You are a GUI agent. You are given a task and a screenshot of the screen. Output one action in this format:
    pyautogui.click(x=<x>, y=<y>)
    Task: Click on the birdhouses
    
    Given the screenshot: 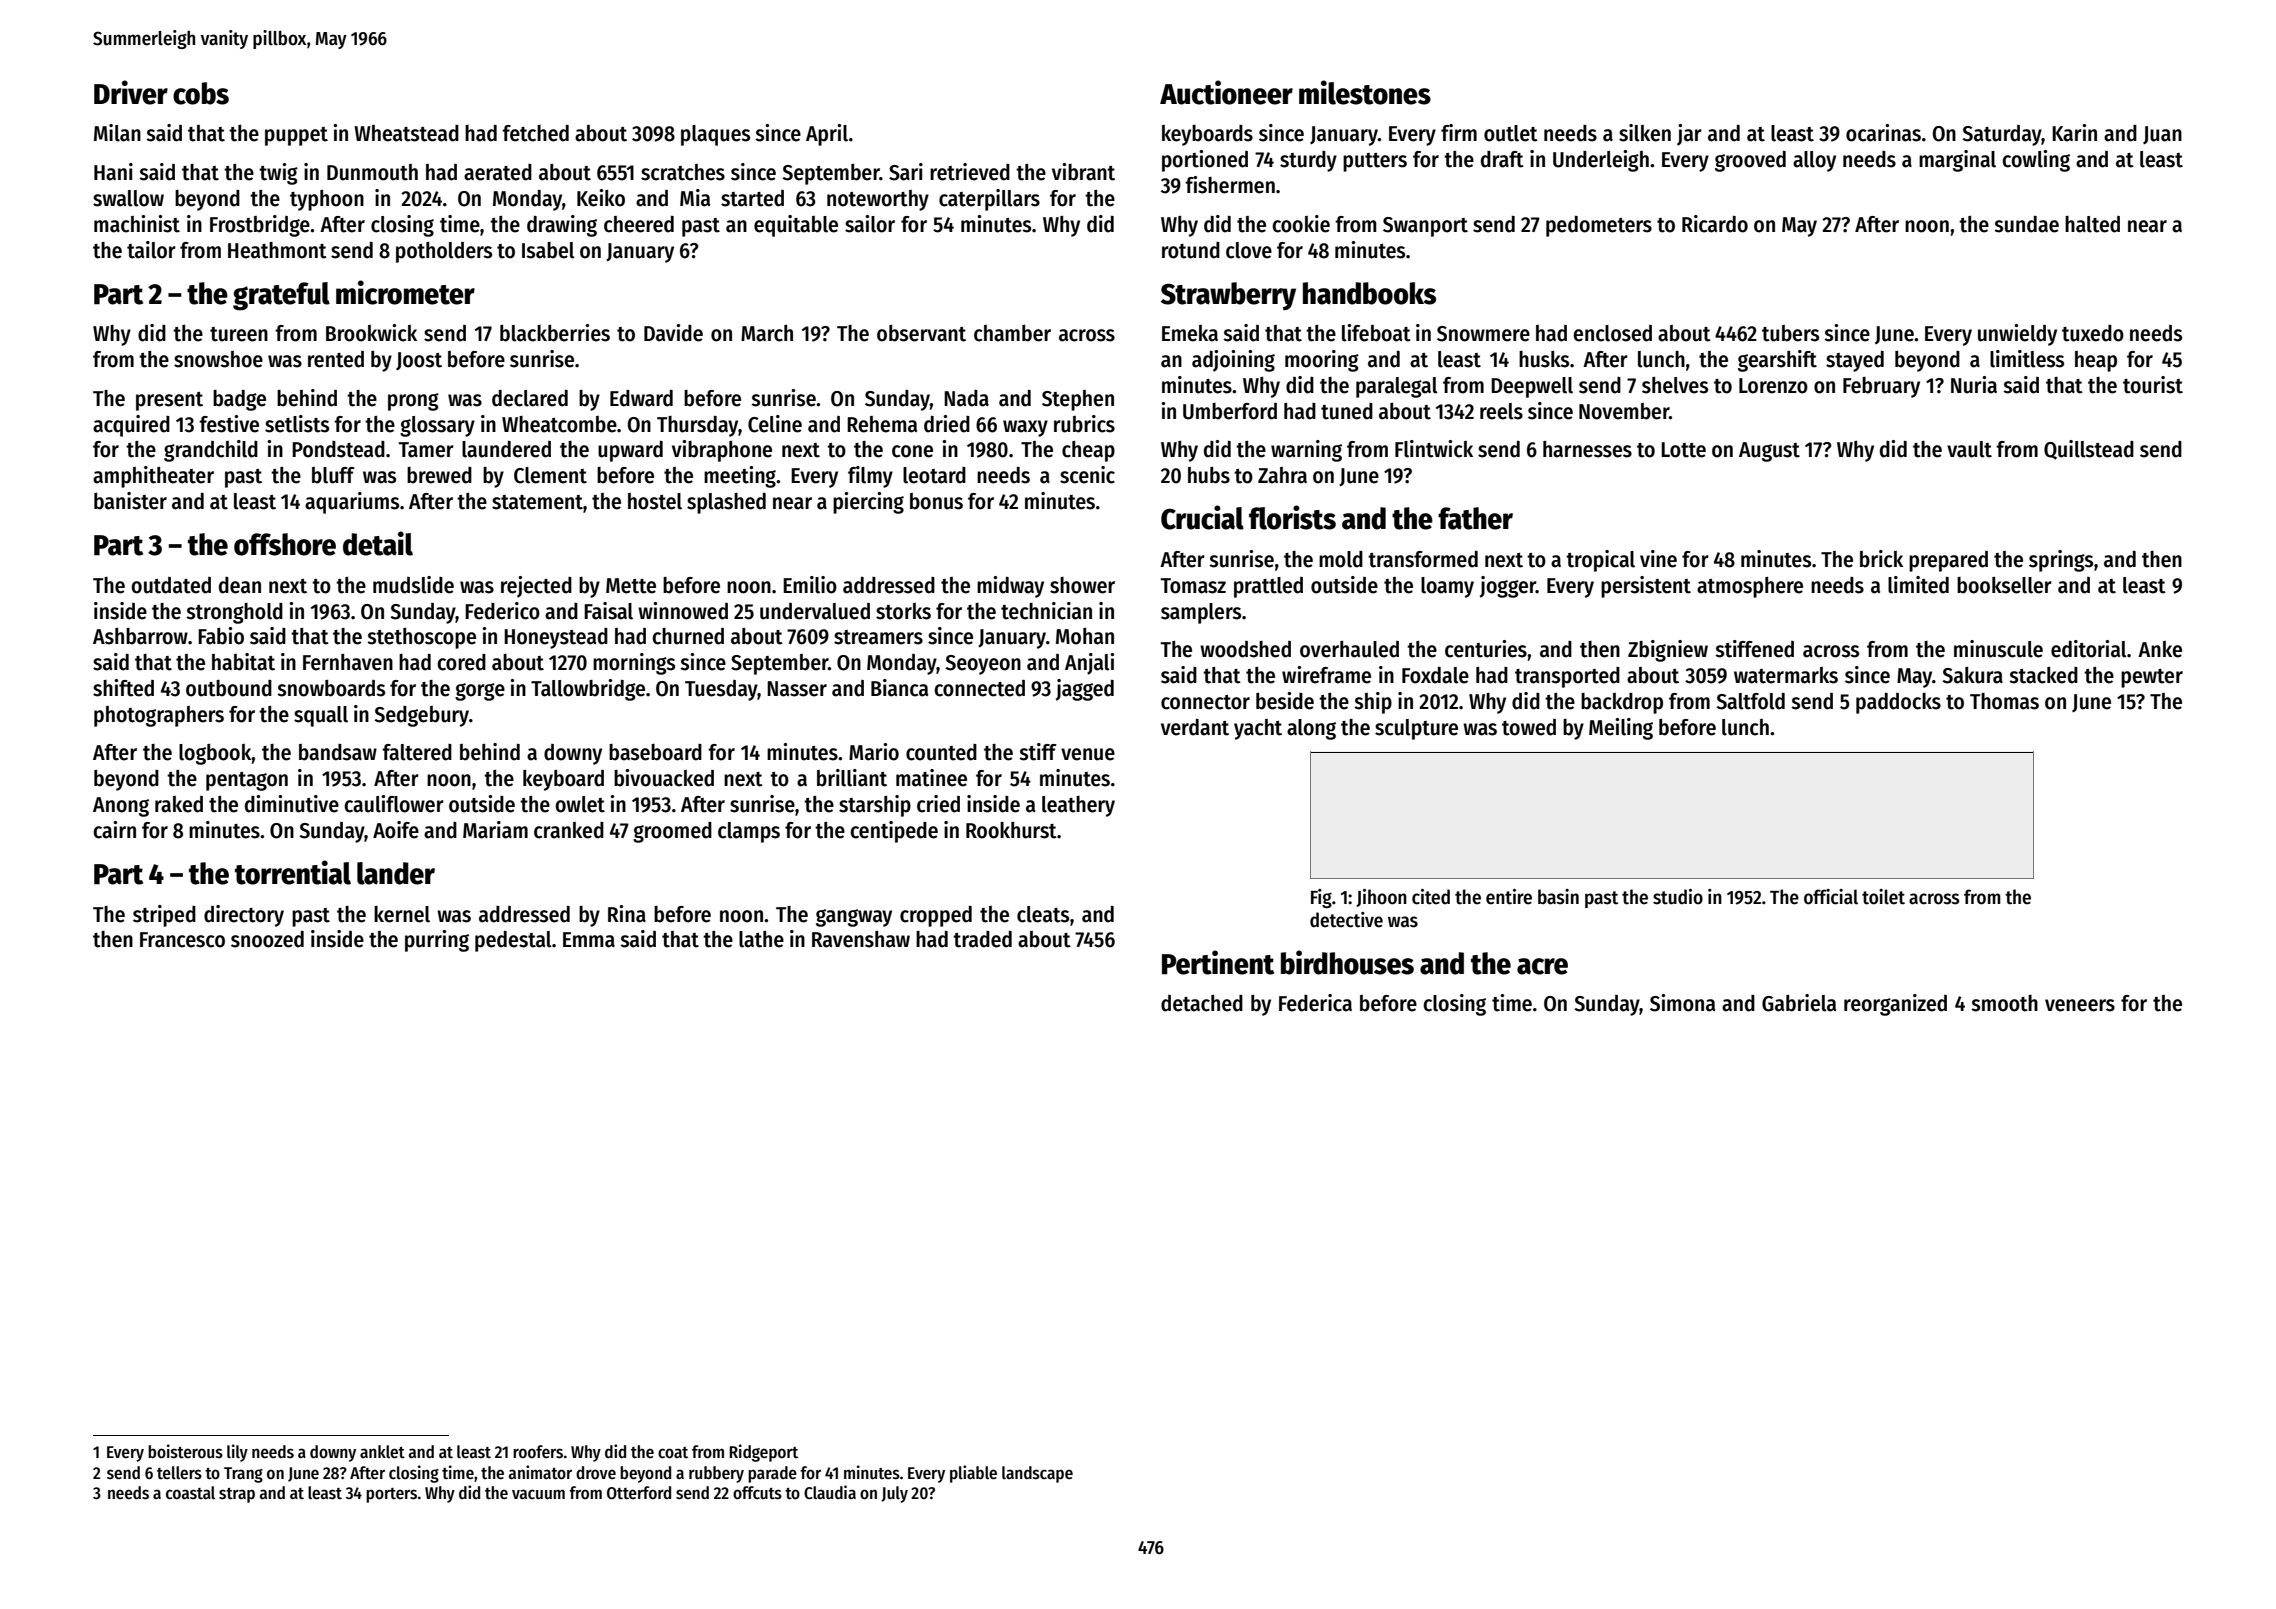 What is the action you would take?
    pyautogui.click(x=1347, y=962)
